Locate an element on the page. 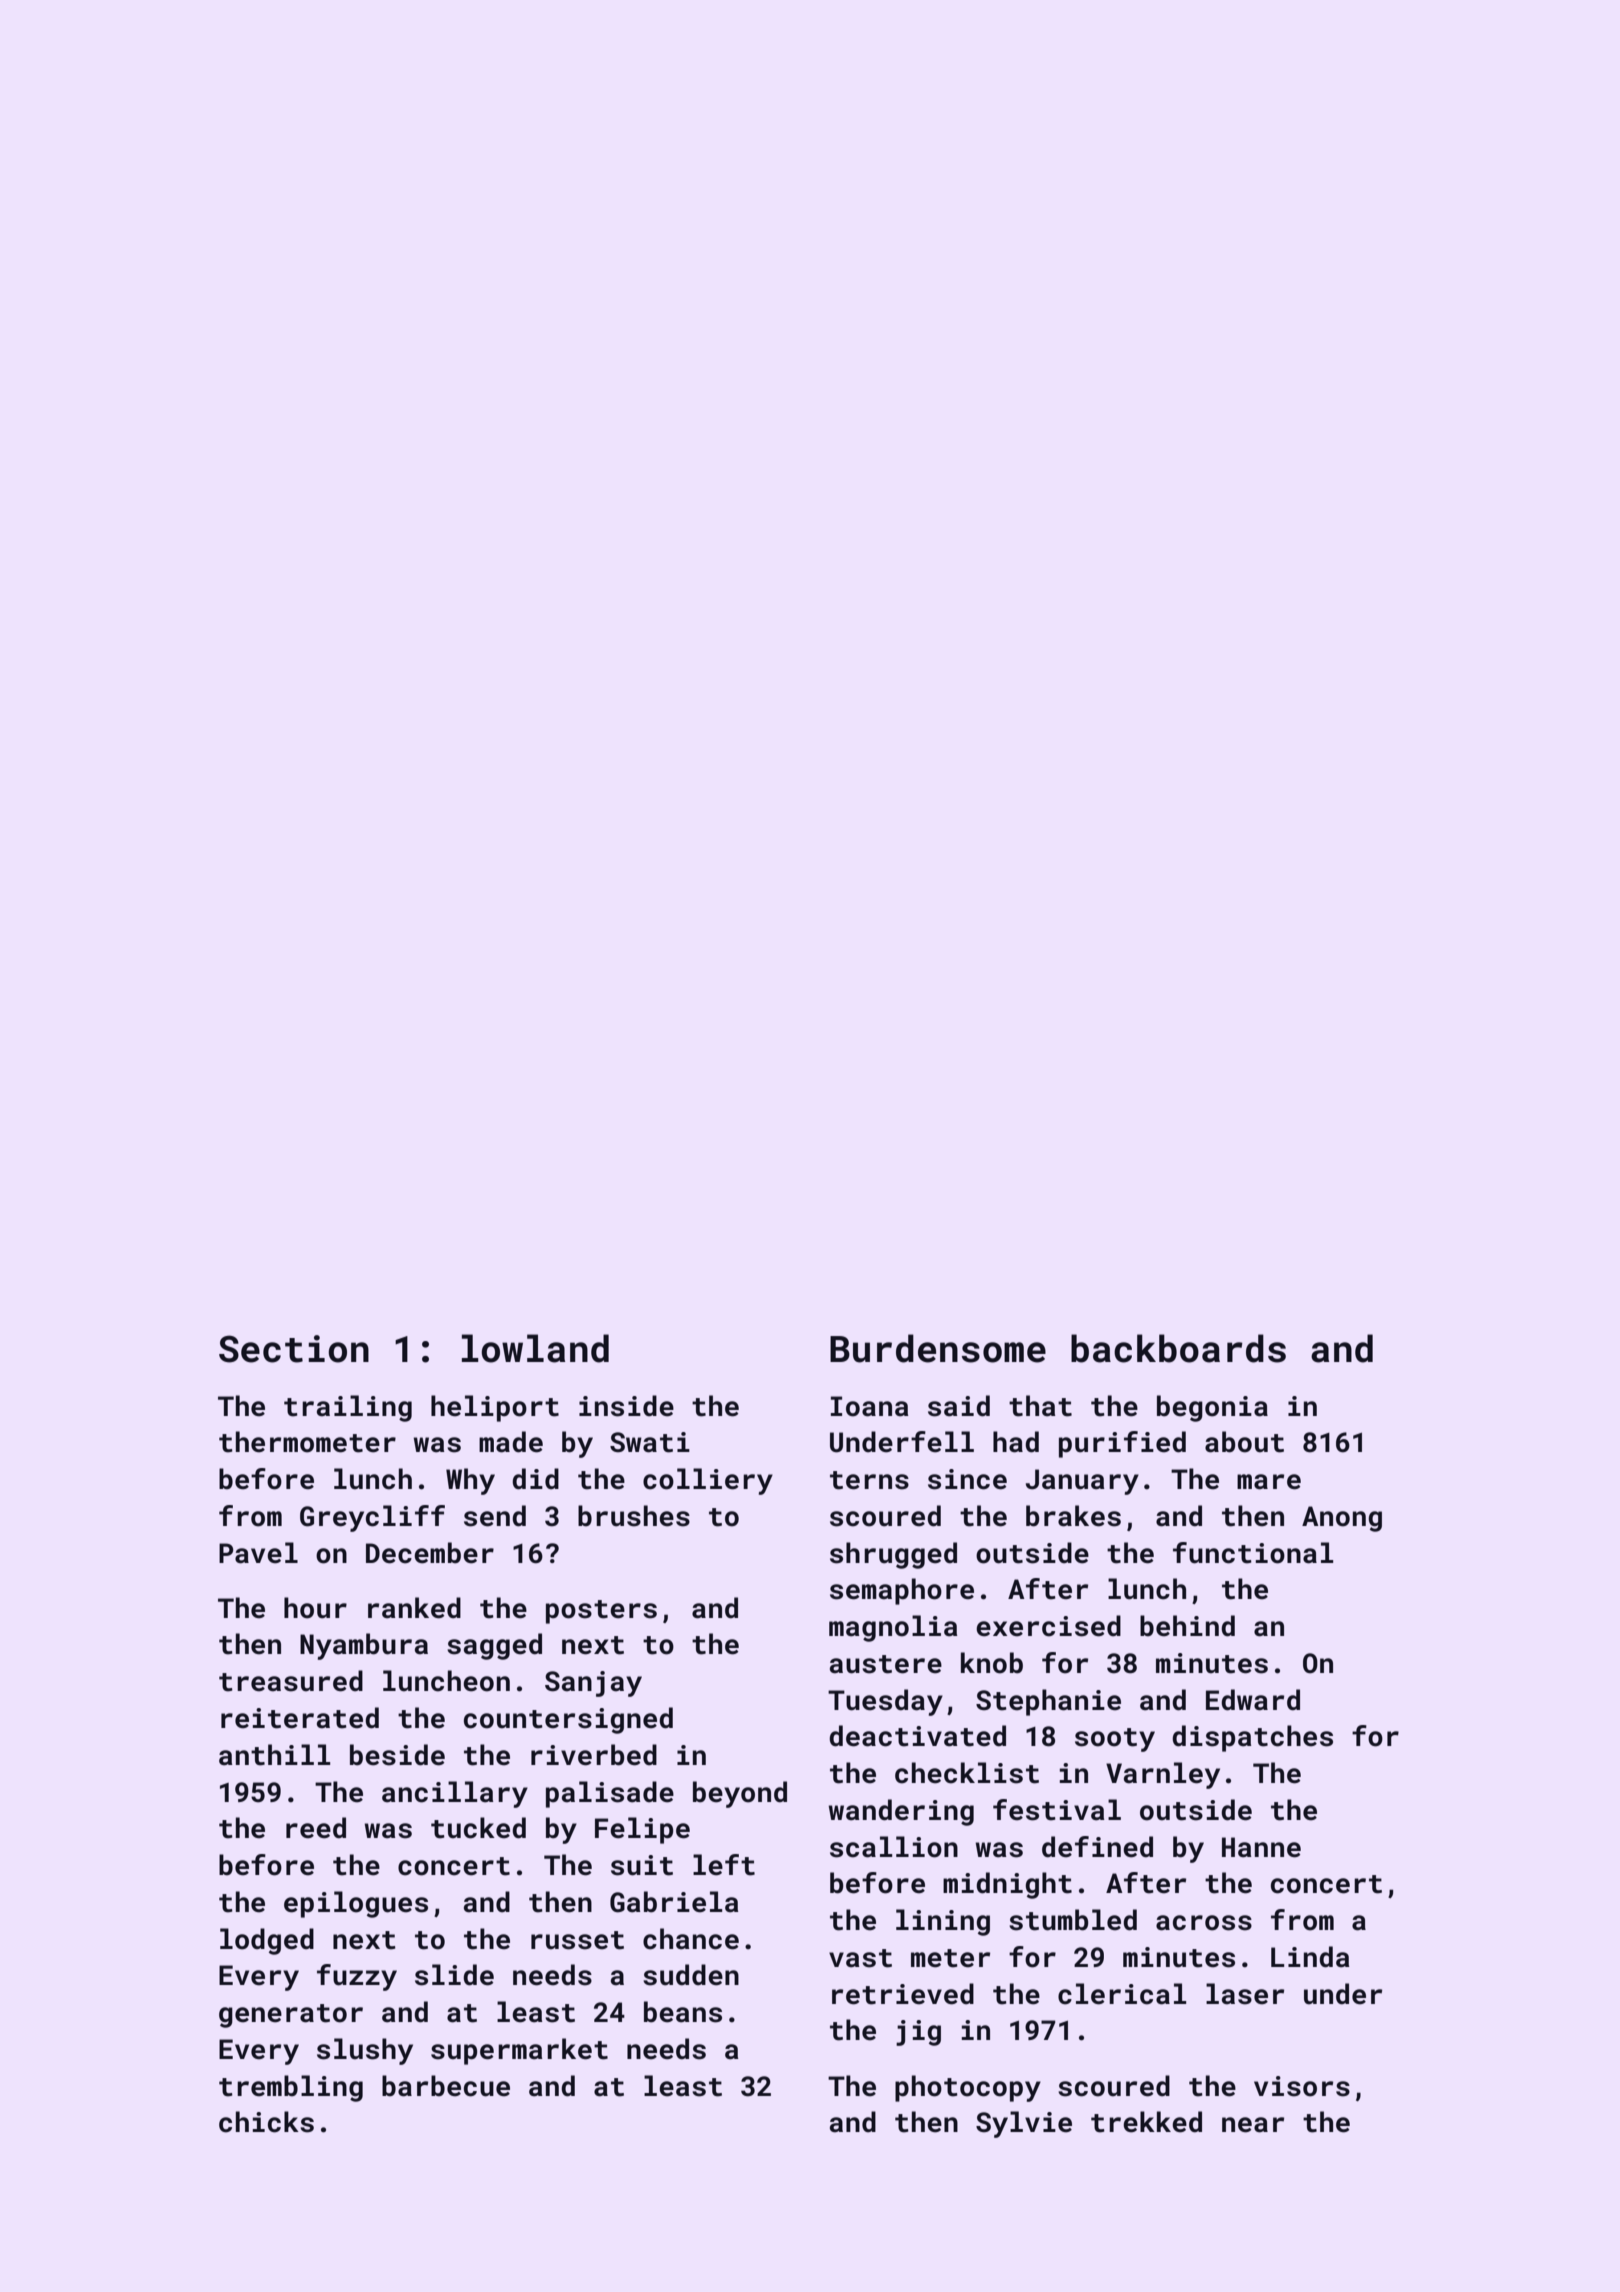 This image has height=2292, width=1620. deactivated is located at coordinates (917, 1736).
